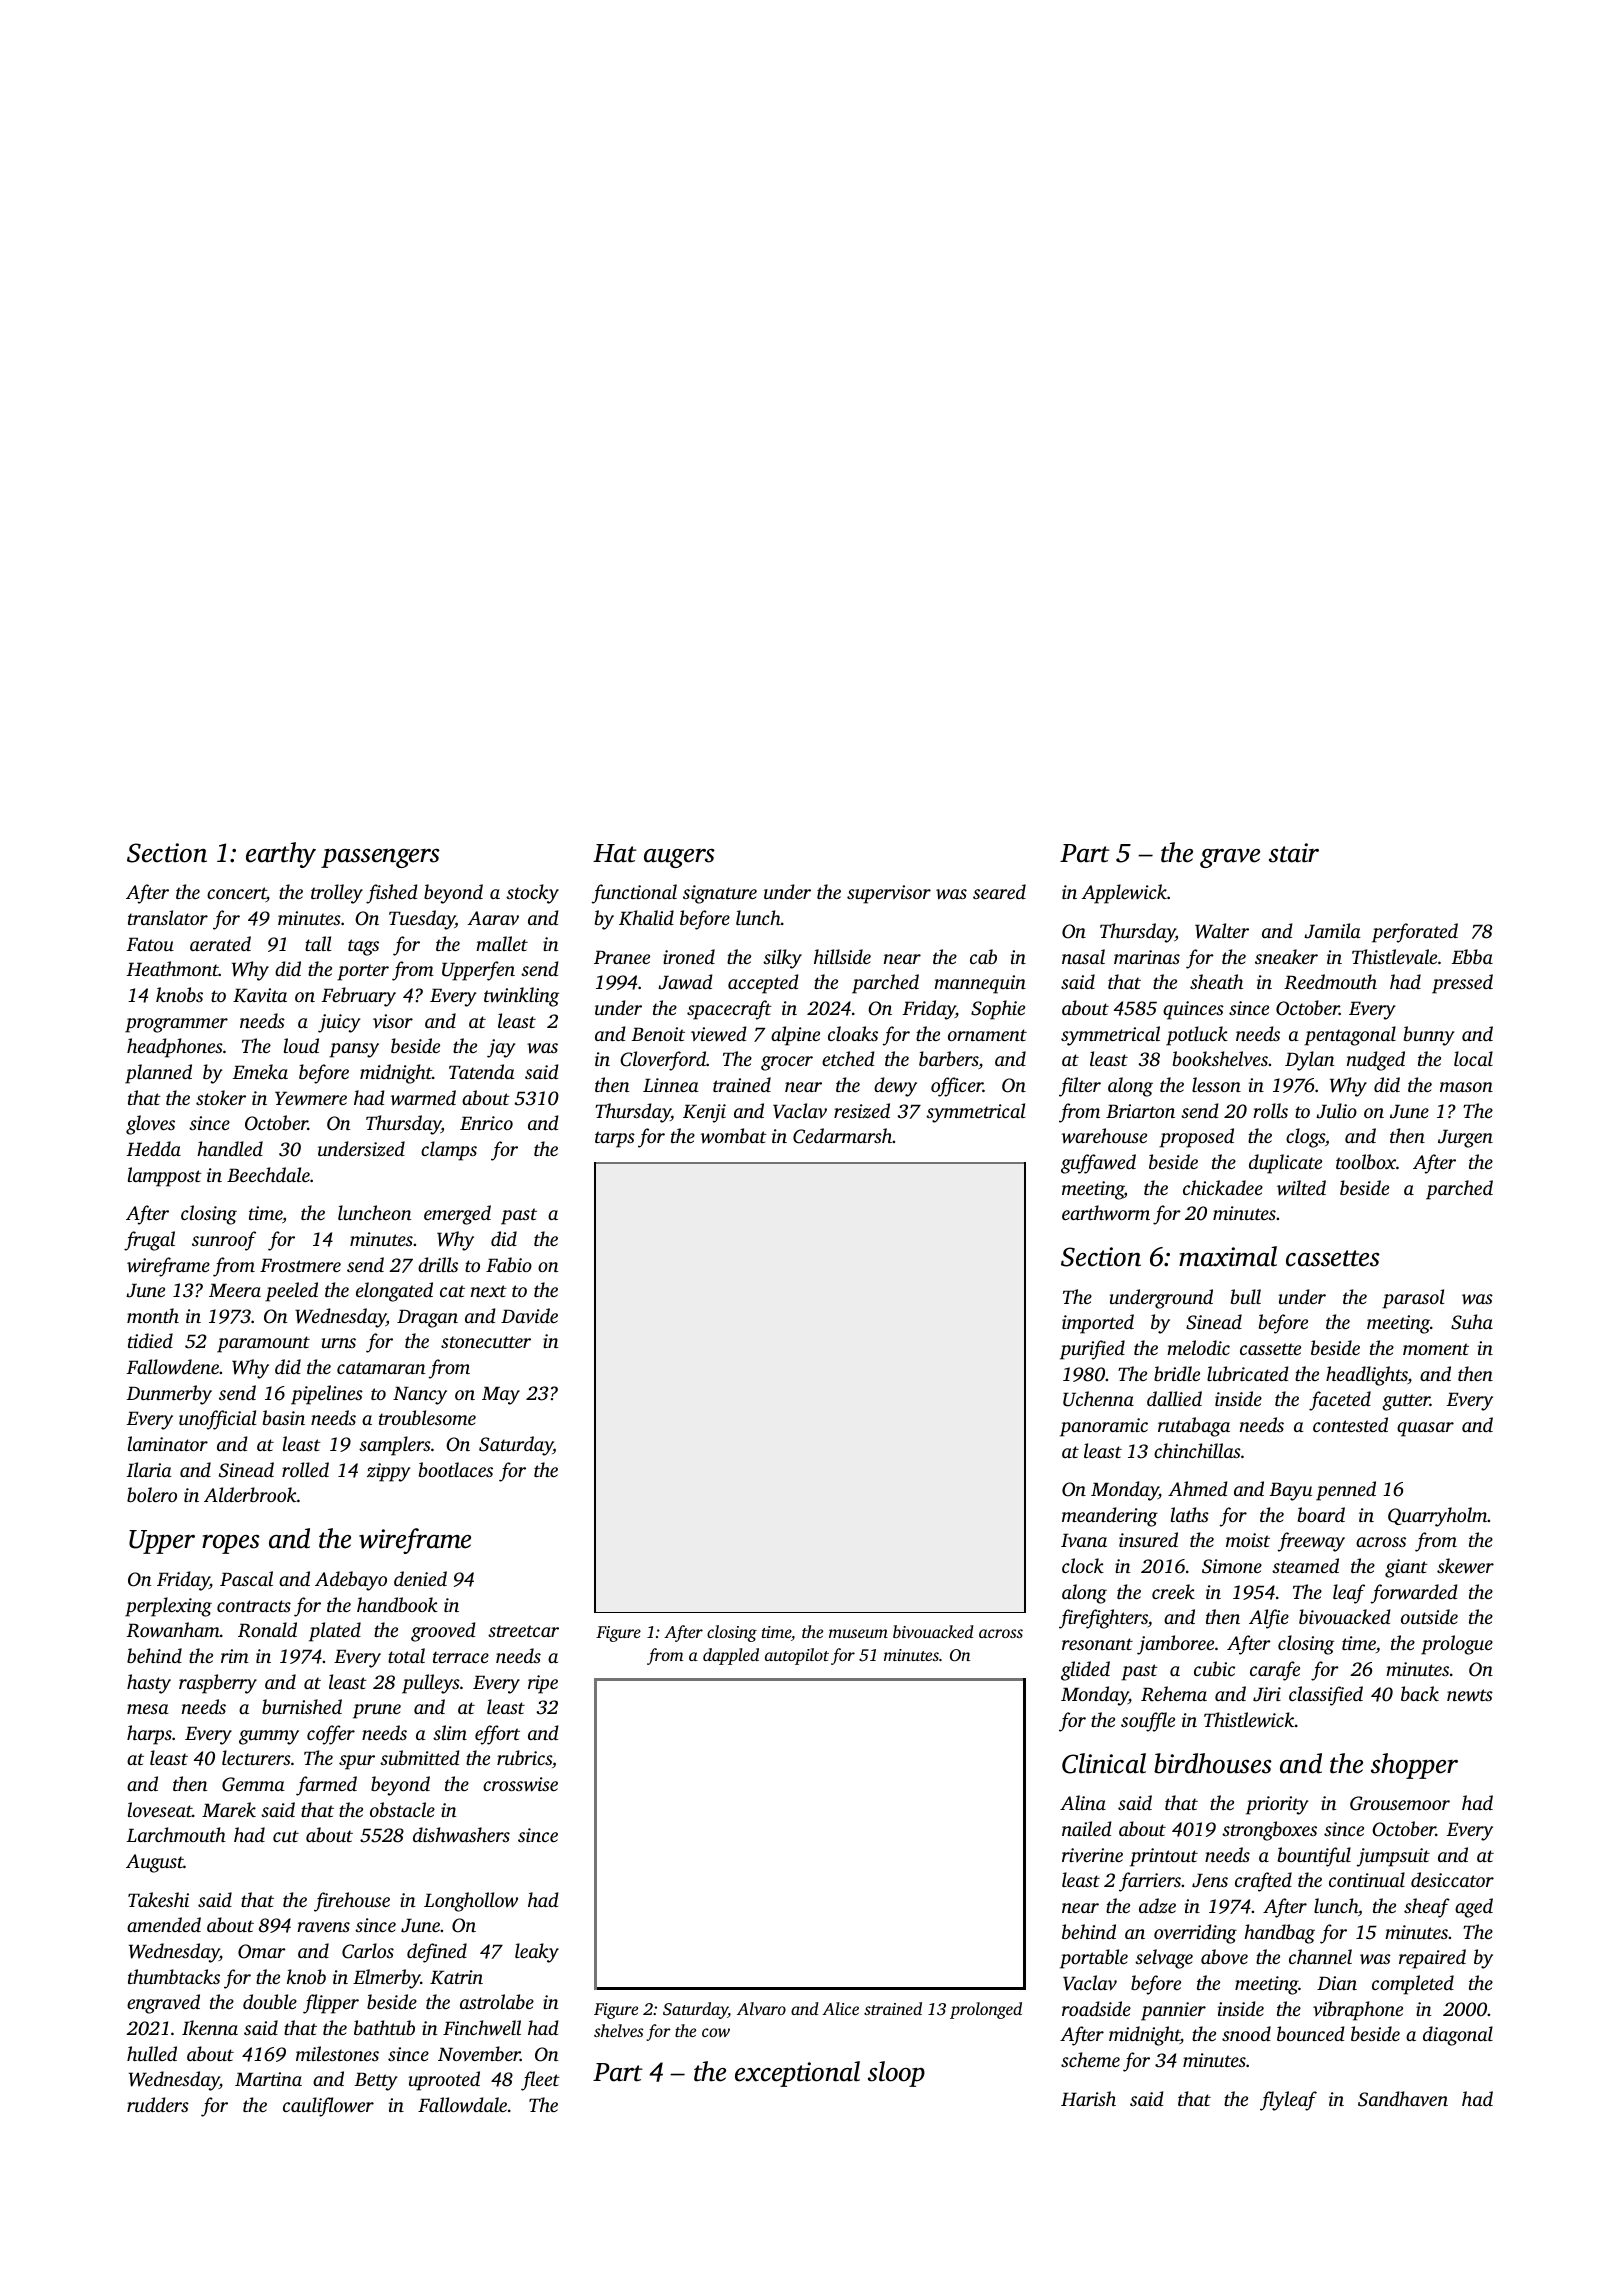 The image size is (1620, 2292). Describe the element at coordinates (1198, 1347) in the screenshot. I see `melodic` at that location.
